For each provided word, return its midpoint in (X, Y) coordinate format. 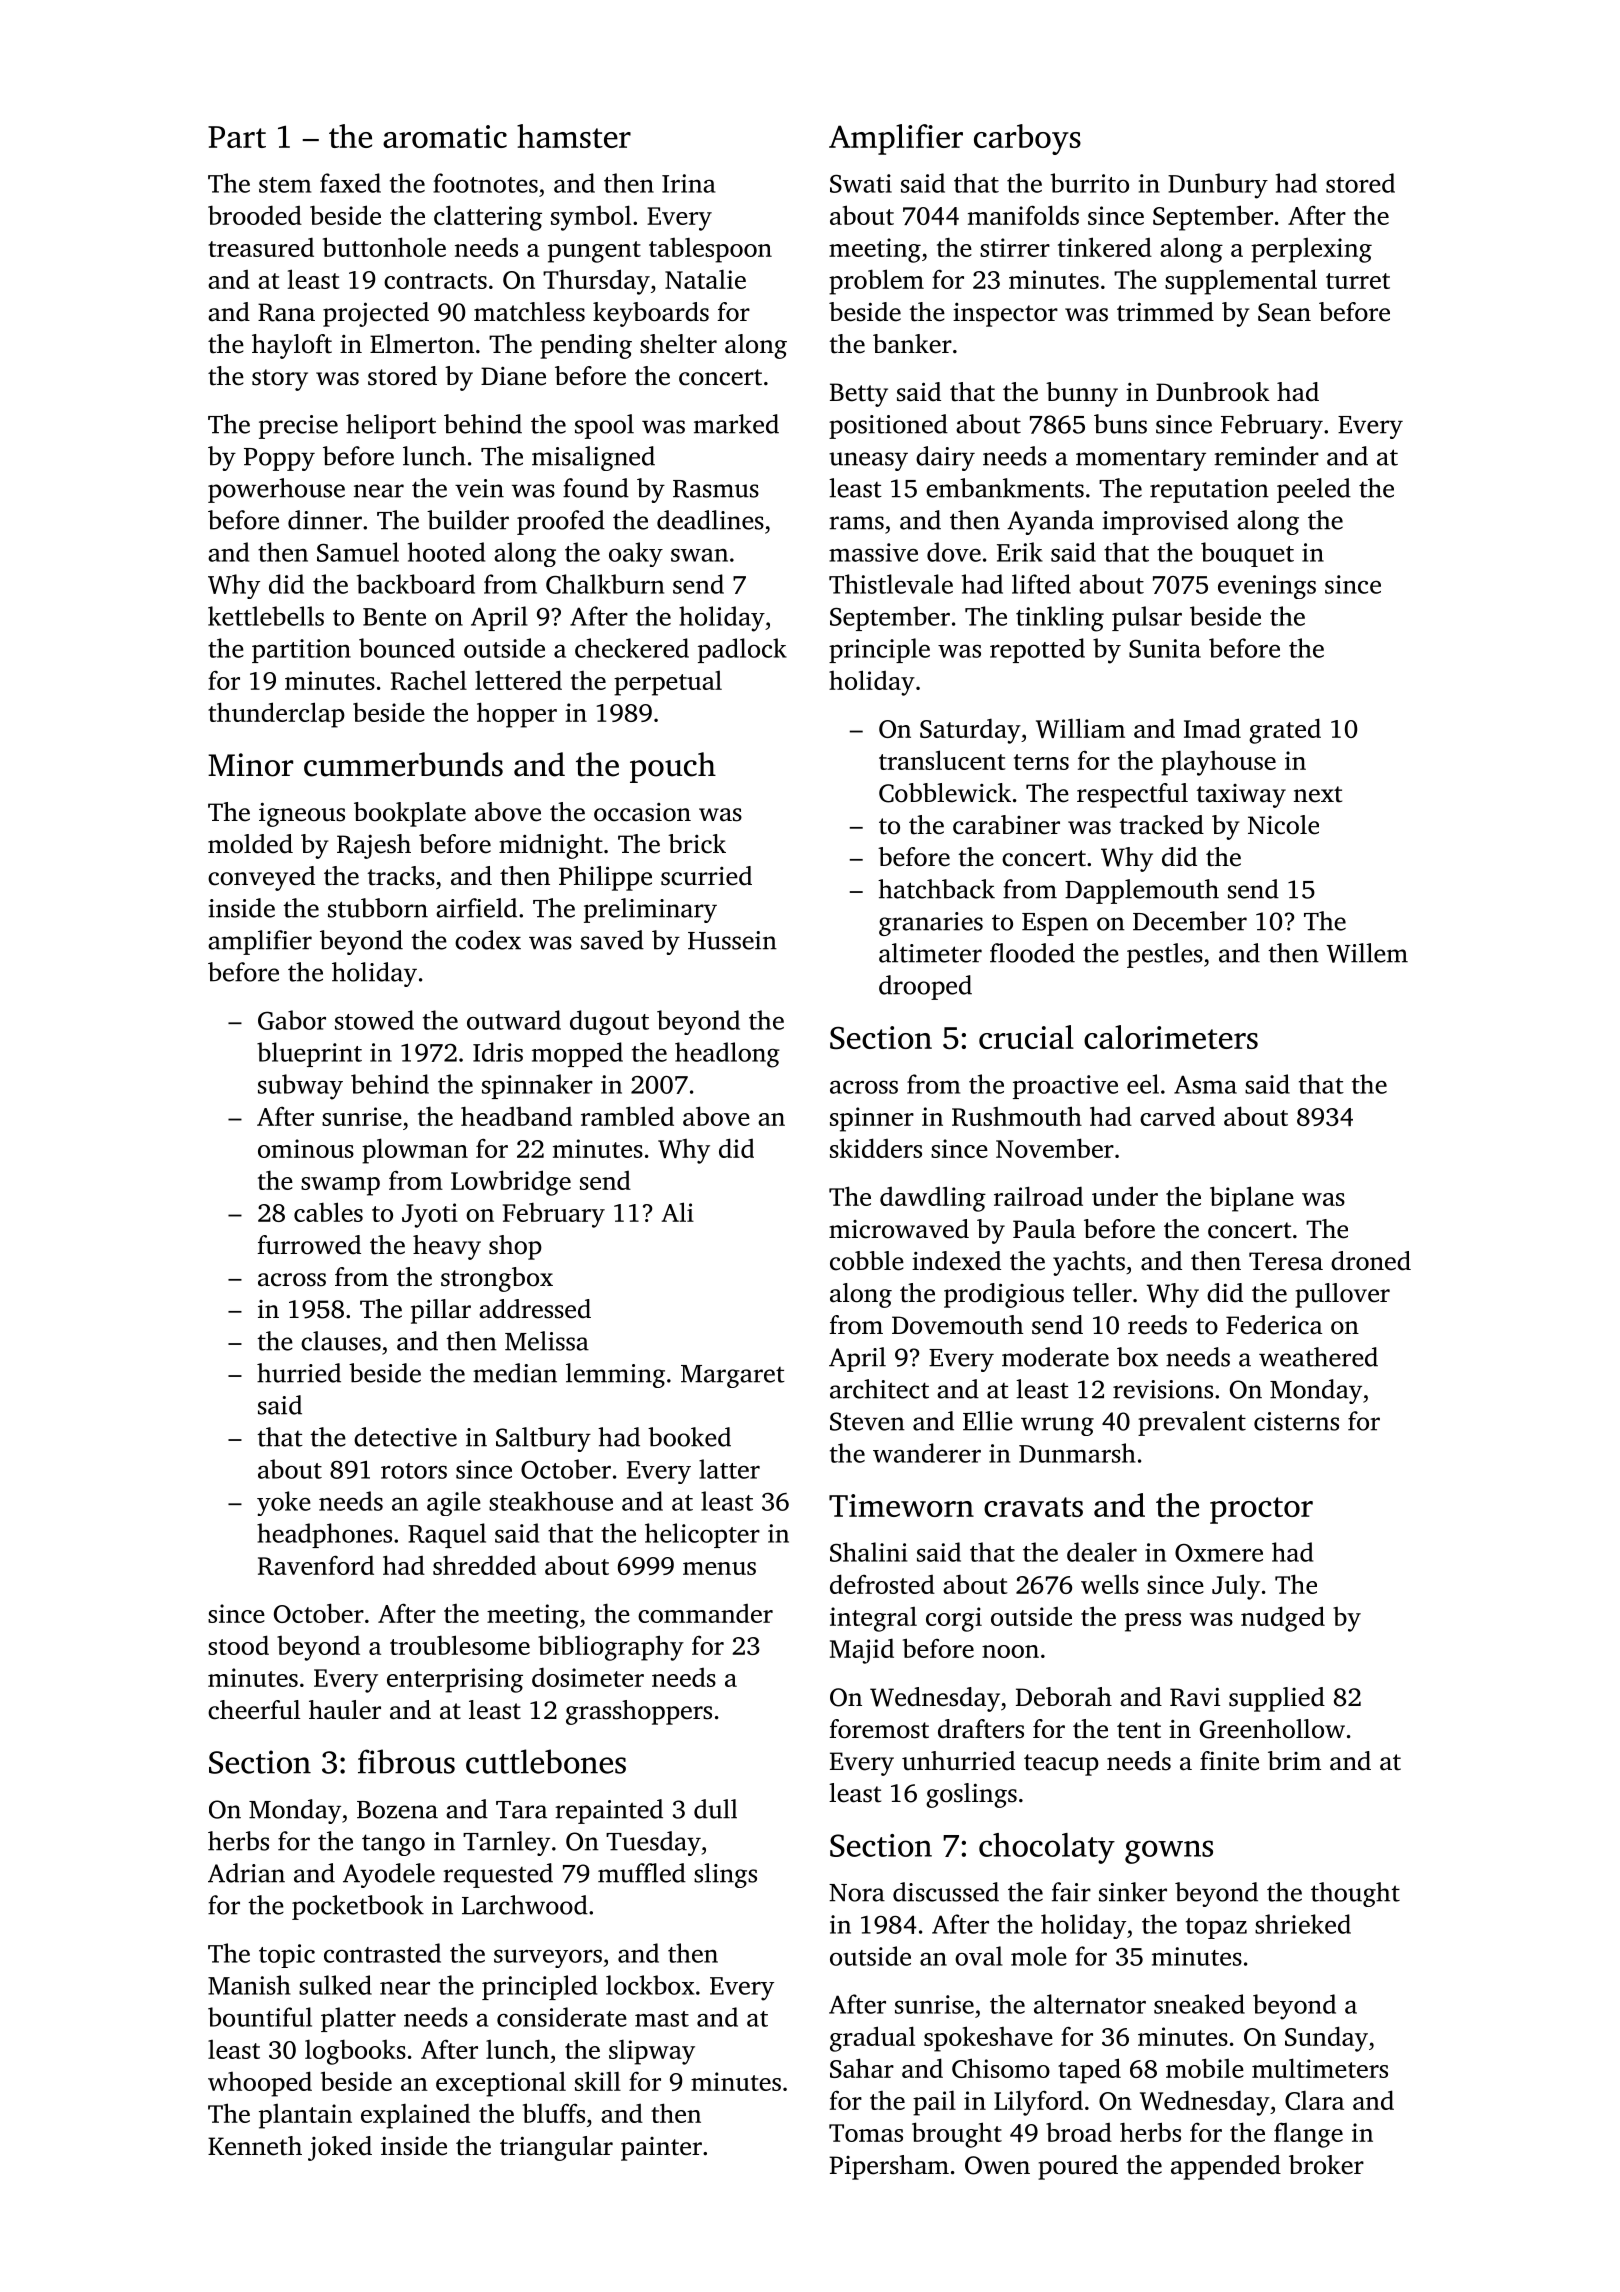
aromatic (445, 136)
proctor (1261, 1510)
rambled (627, 1116)
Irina (689, 183)
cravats (1033, 1507)
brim (1294, 1760)
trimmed (1165, 312)
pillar (441, 1311)
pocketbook (358, 1907)
